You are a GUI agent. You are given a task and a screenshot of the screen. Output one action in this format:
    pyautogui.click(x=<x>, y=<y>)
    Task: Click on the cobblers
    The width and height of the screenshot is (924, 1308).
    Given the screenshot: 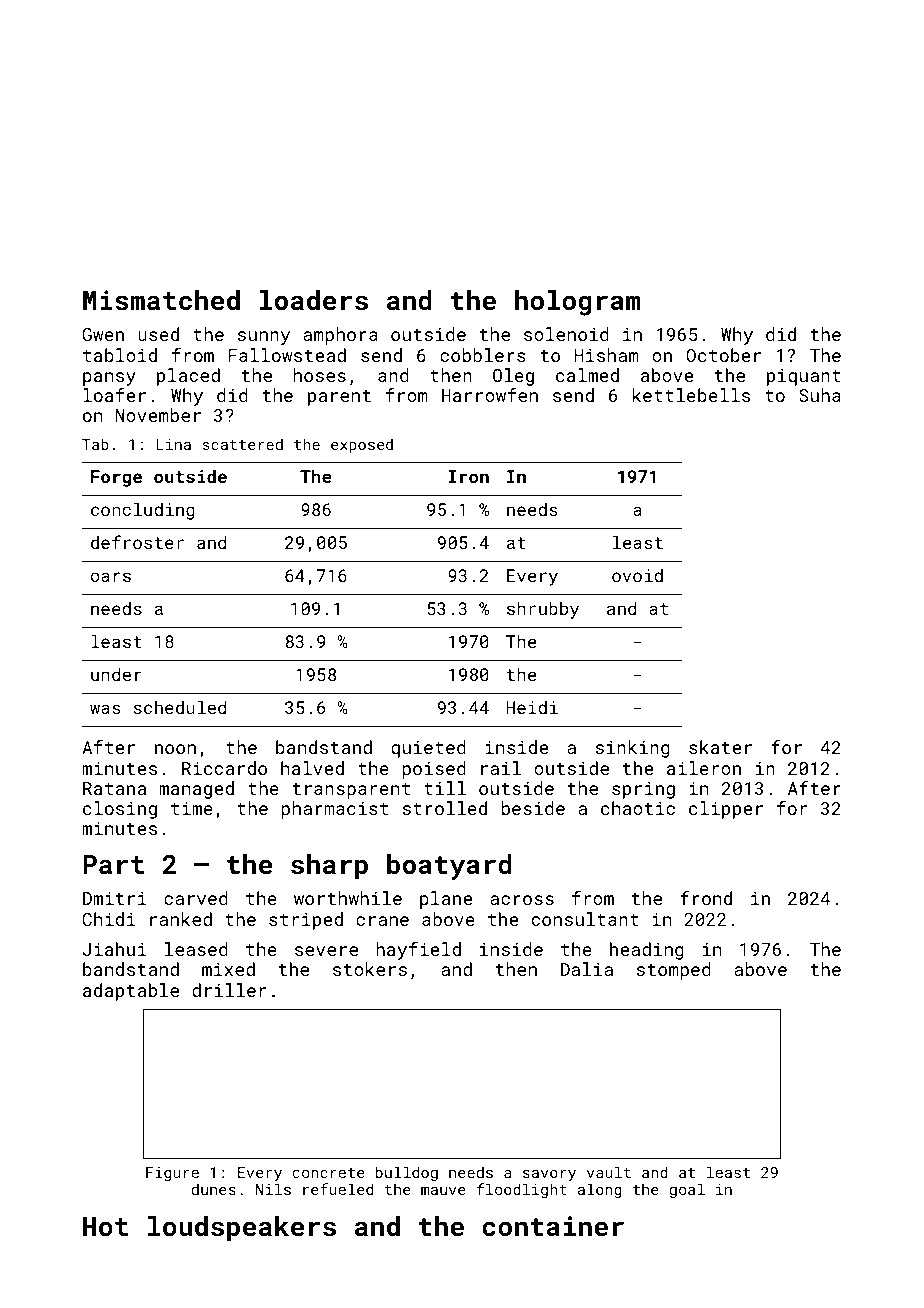 What is the action you would take?
    pyautogui.click(x=483, y=355)
